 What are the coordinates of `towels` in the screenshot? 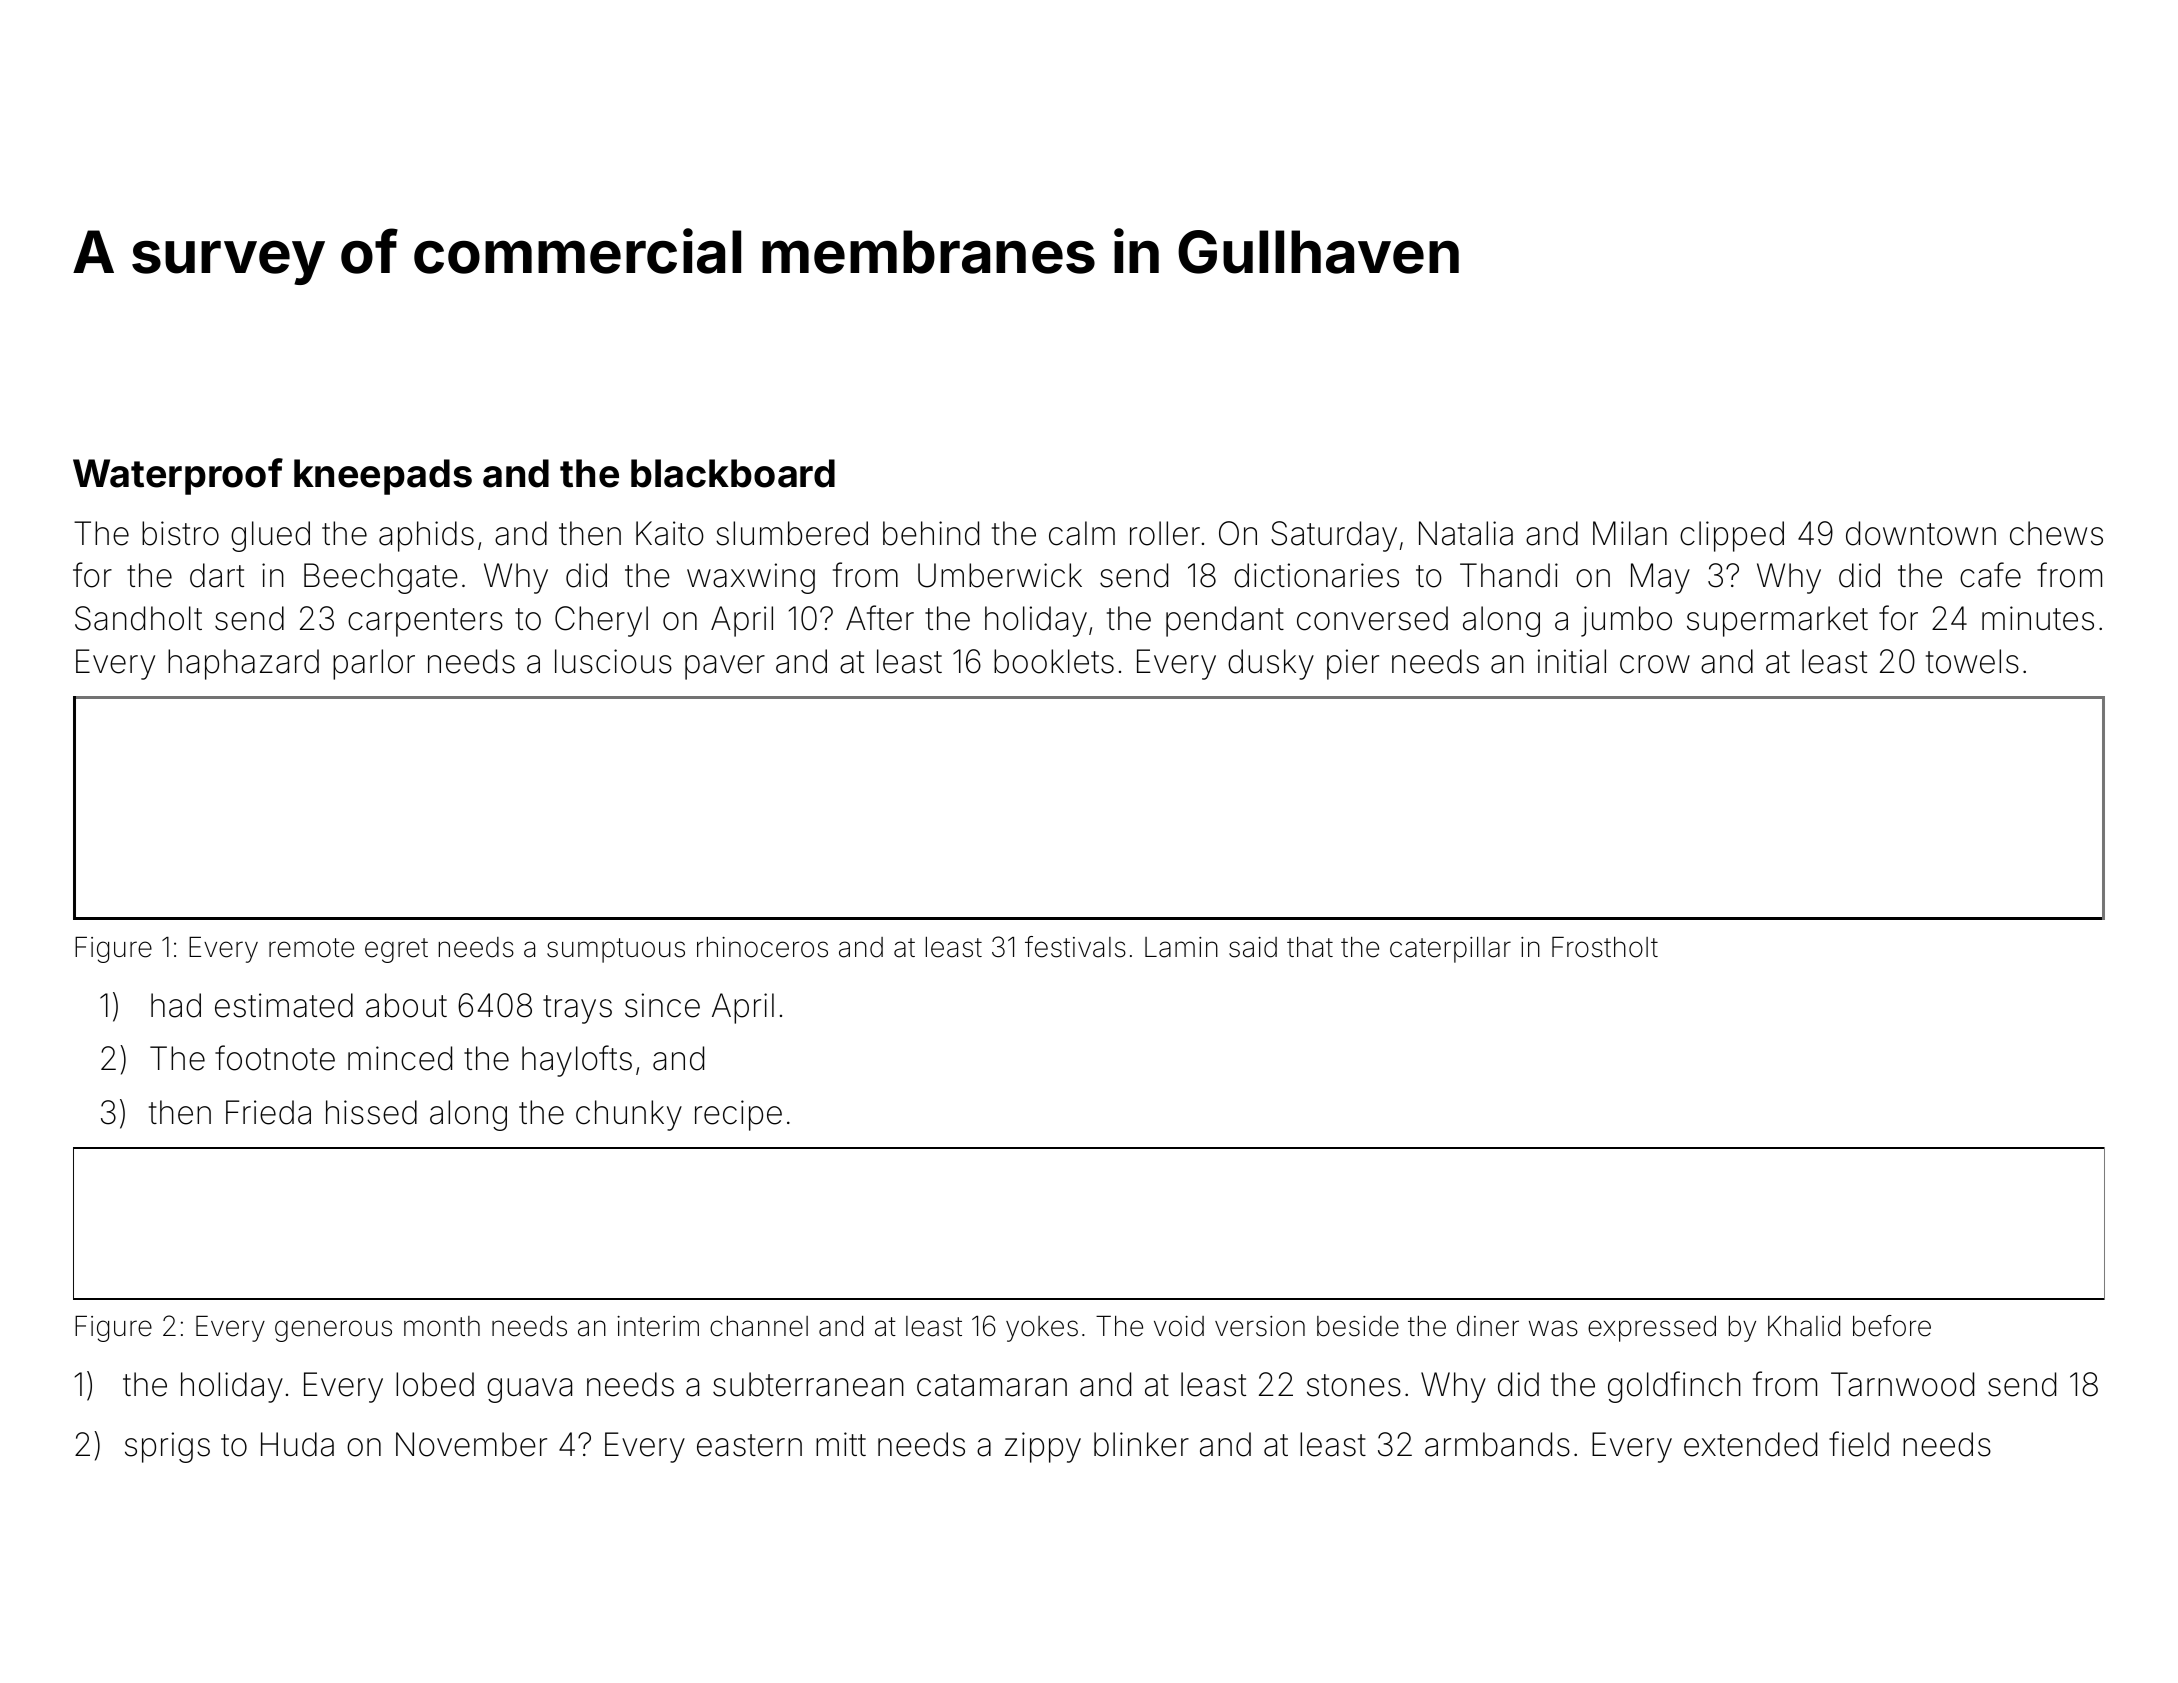 It's located at (1972, 661).
